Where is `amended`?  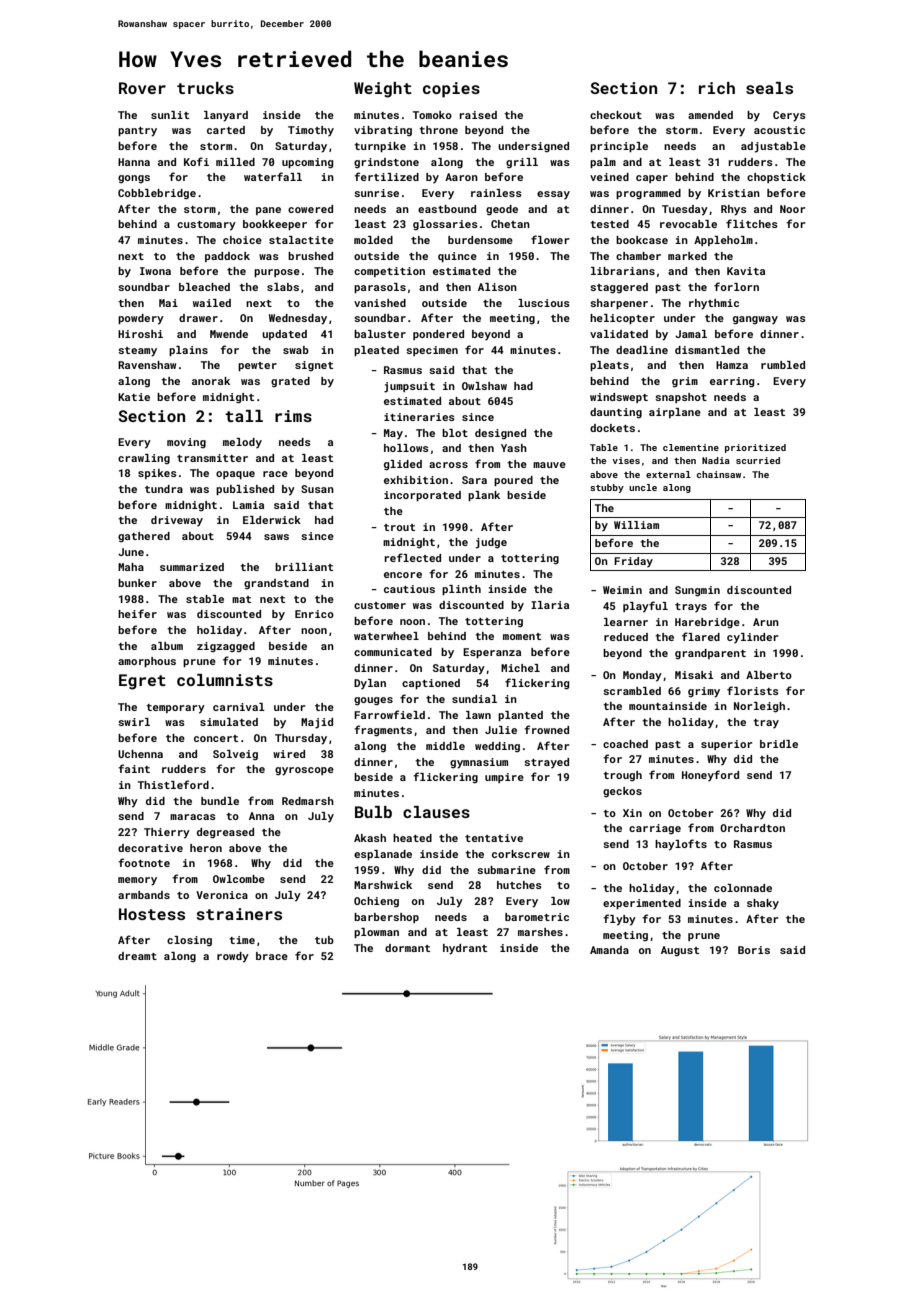
amended is located at coordinates (710, 115).
